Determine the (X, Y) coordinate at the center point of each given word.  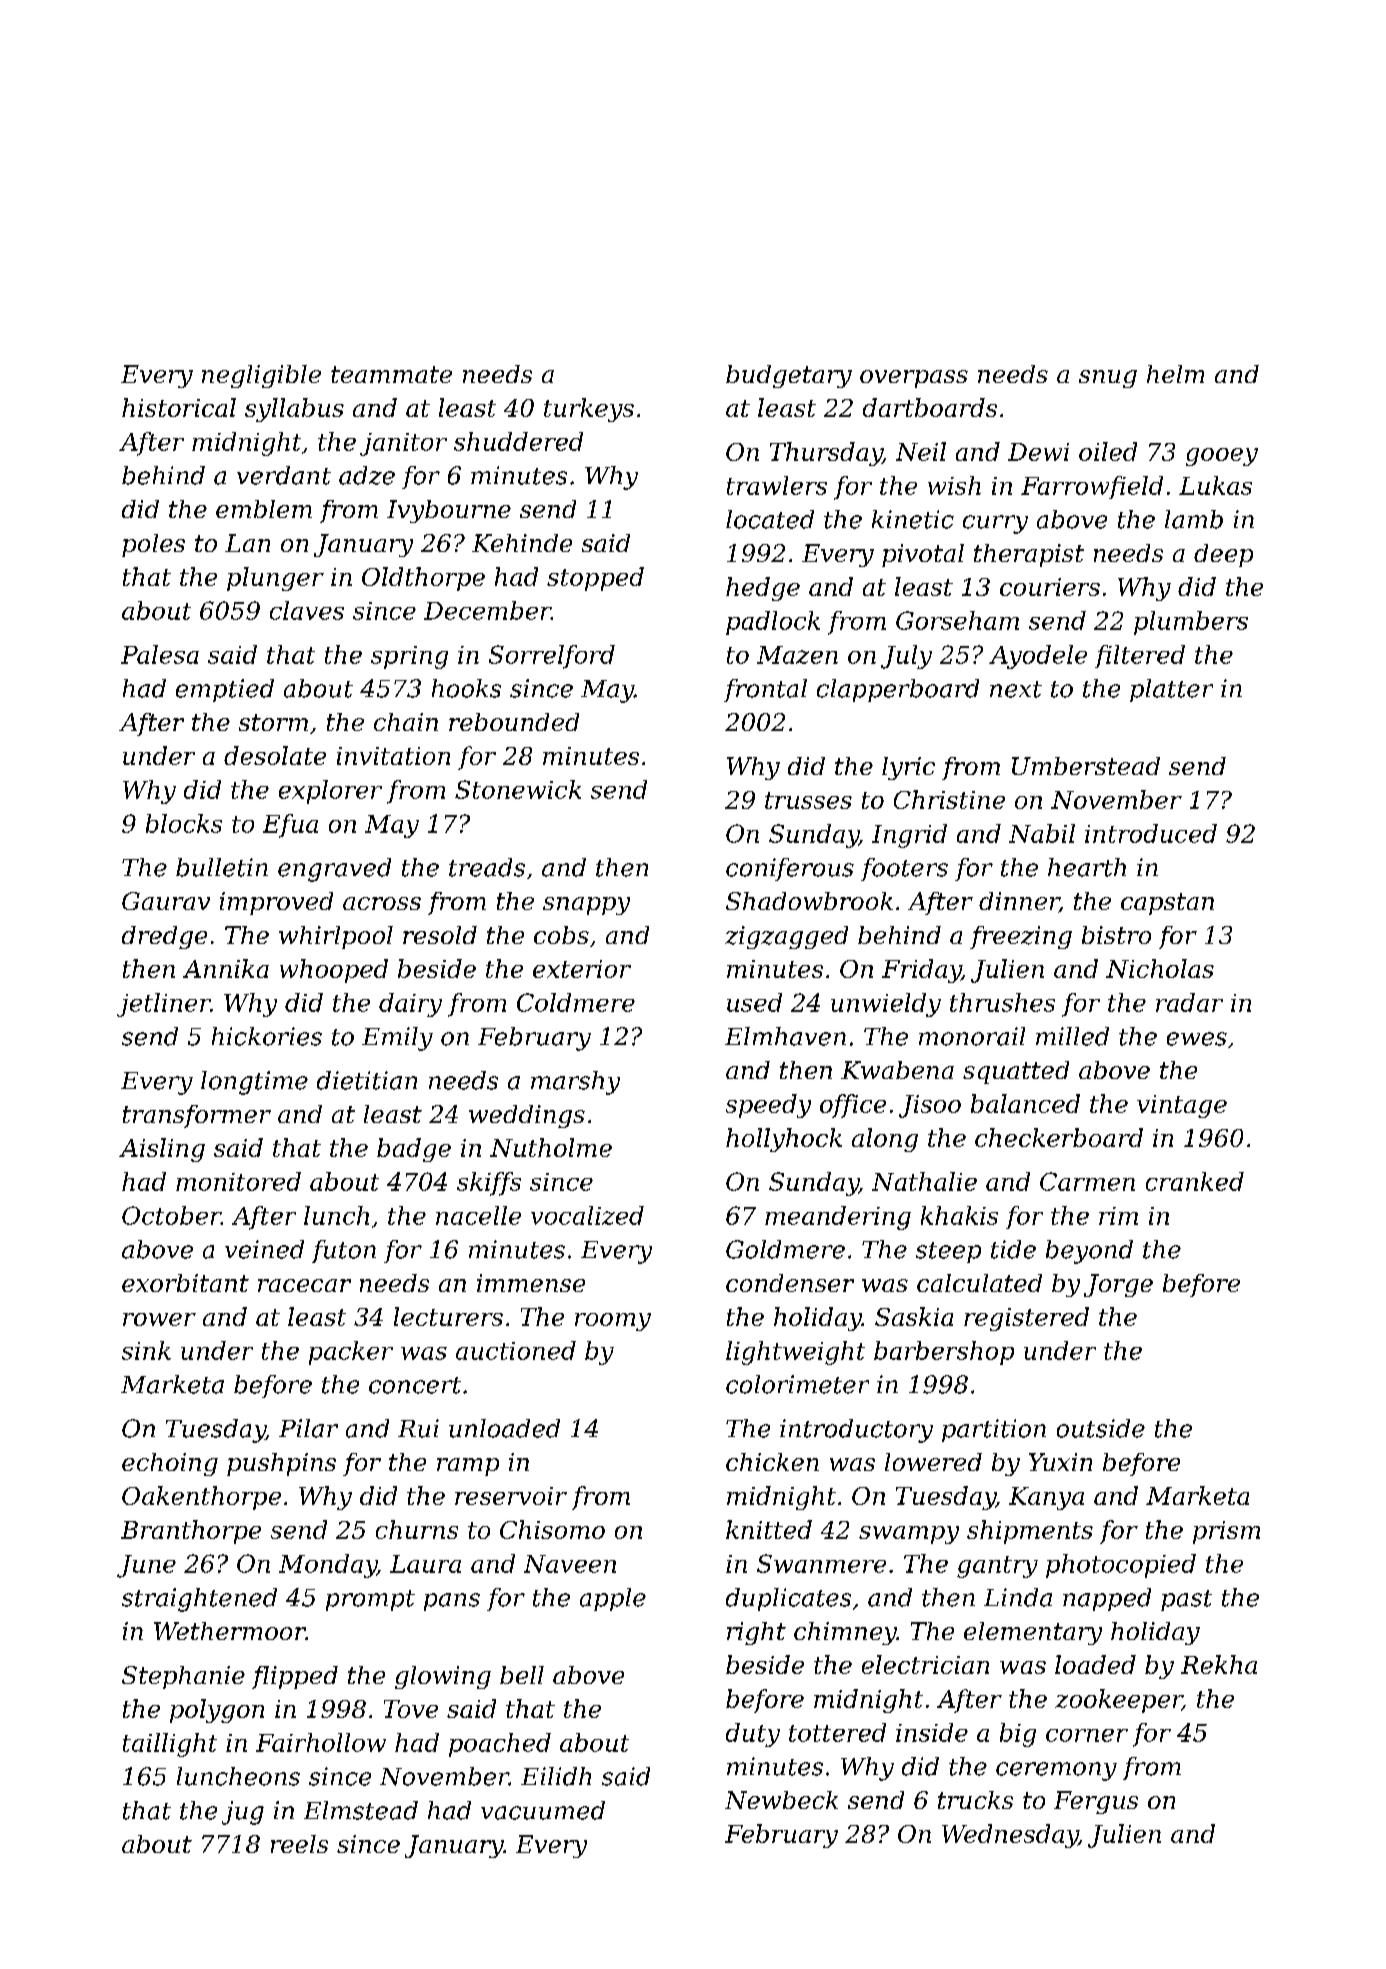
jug (243, 1813)
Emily (397, 1039)
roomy (613, 1322)
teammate (391, 374)
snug (1108, 379)
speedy (768, 1106)
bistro (1116, 935)
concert (415, 1385)
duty (753, 1735)
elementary (1033, 1633)
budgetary (789, 376)
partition (994, 1430)
